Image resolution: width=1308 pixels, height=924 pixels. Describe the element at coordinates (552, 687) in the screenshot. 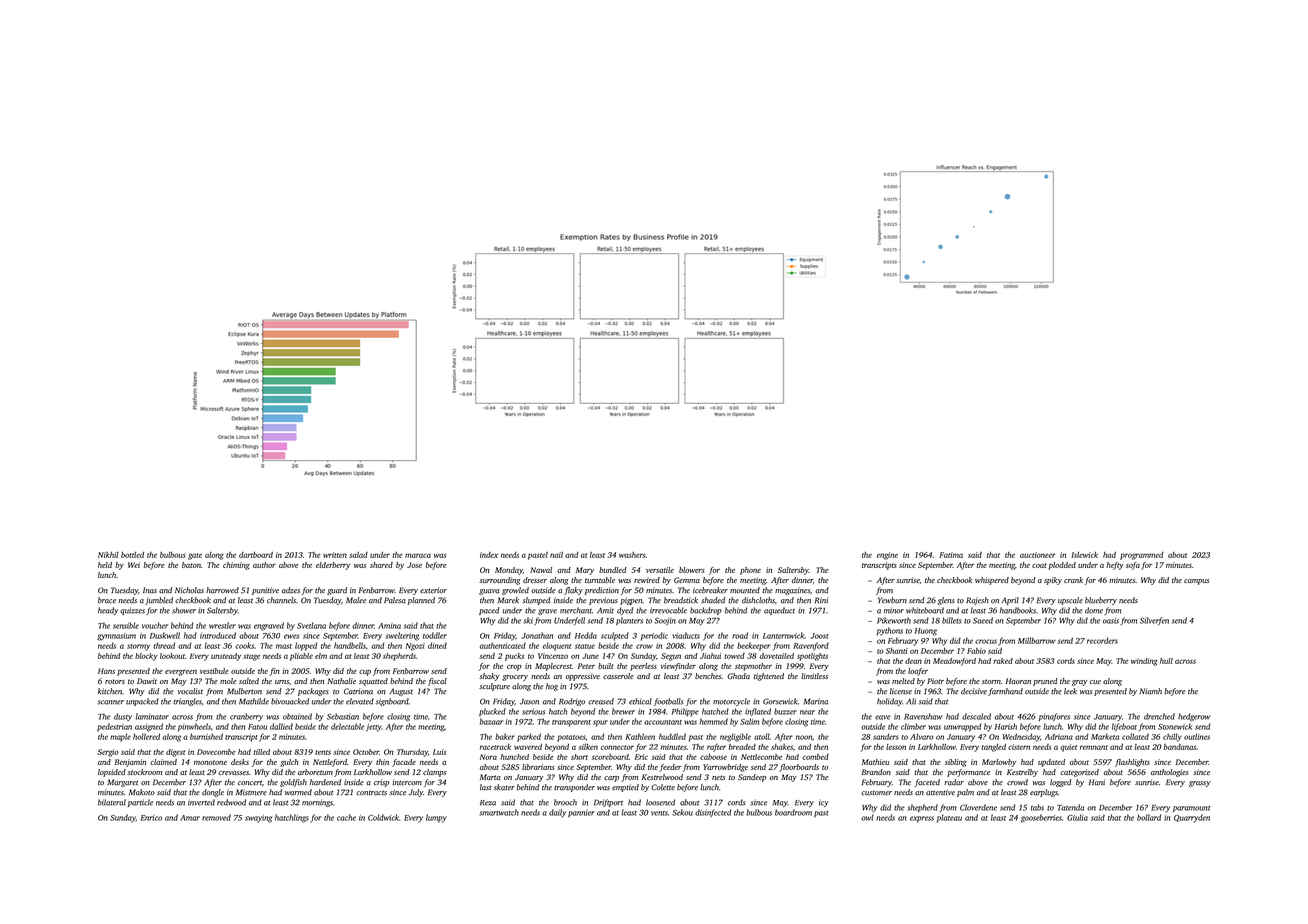

I see `hog` at that location.
